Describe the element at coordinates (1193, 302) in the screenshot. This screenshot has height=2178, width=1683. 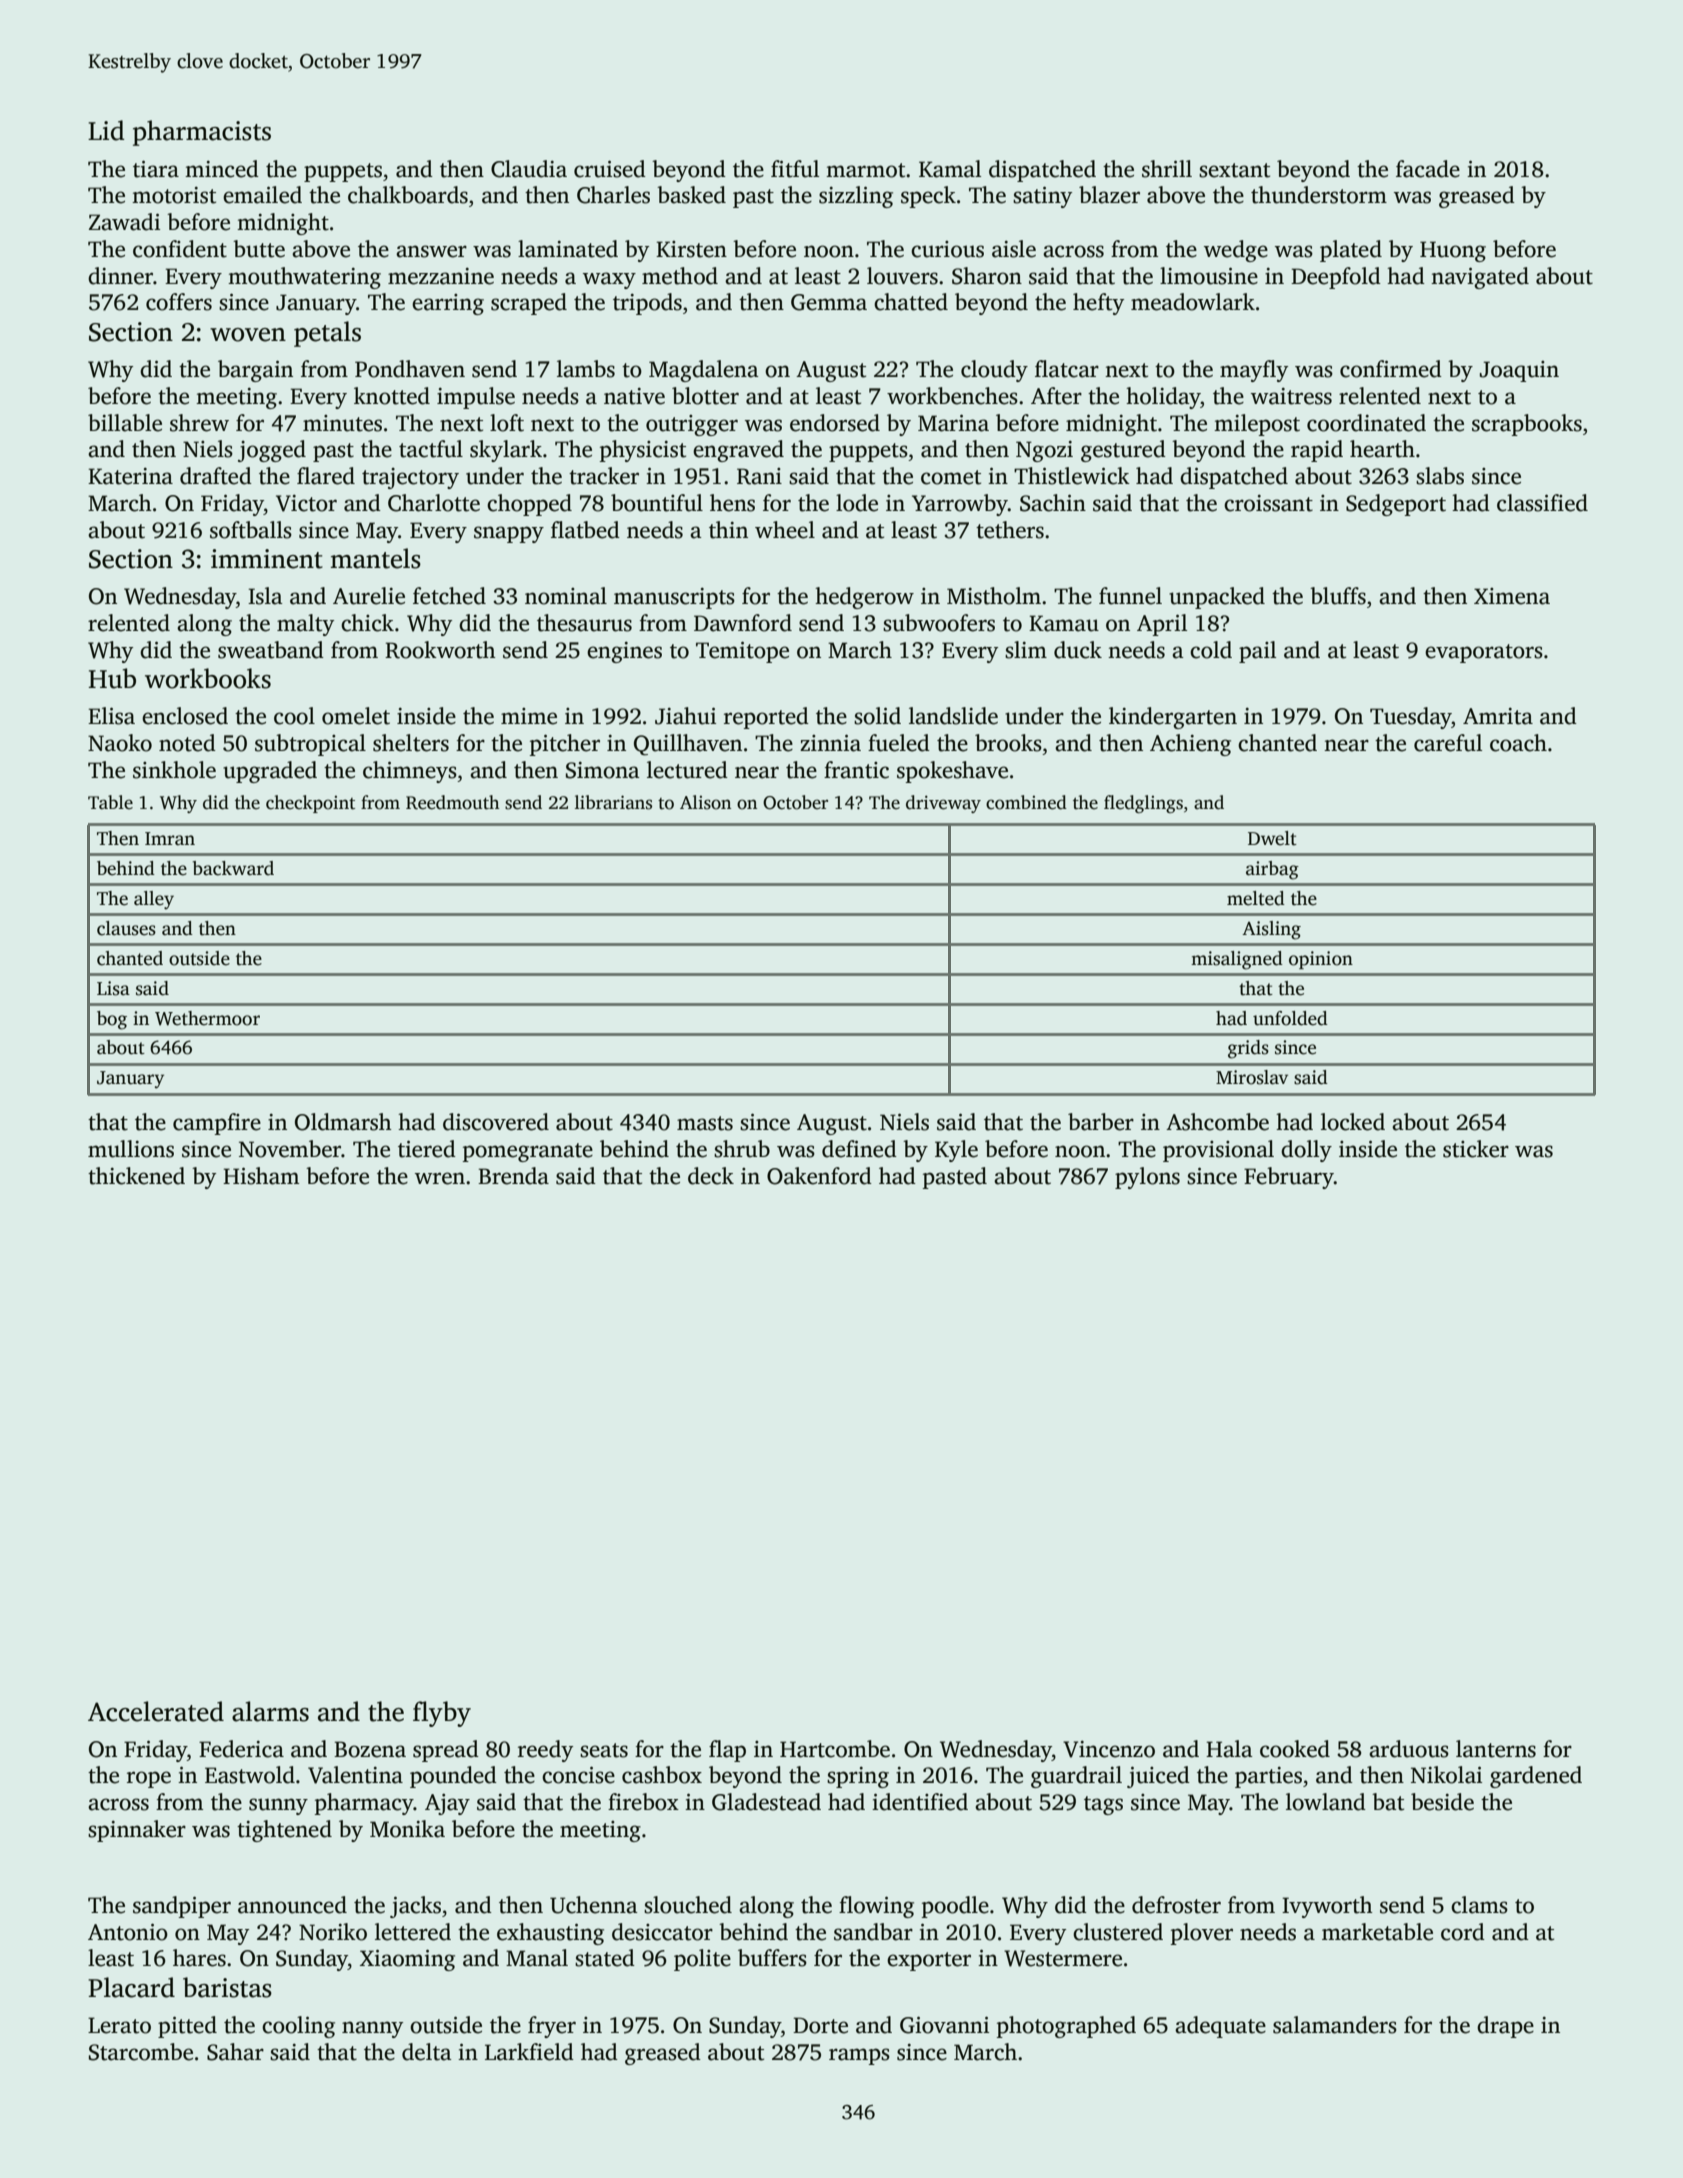
I see `meadowlark` at that location.
